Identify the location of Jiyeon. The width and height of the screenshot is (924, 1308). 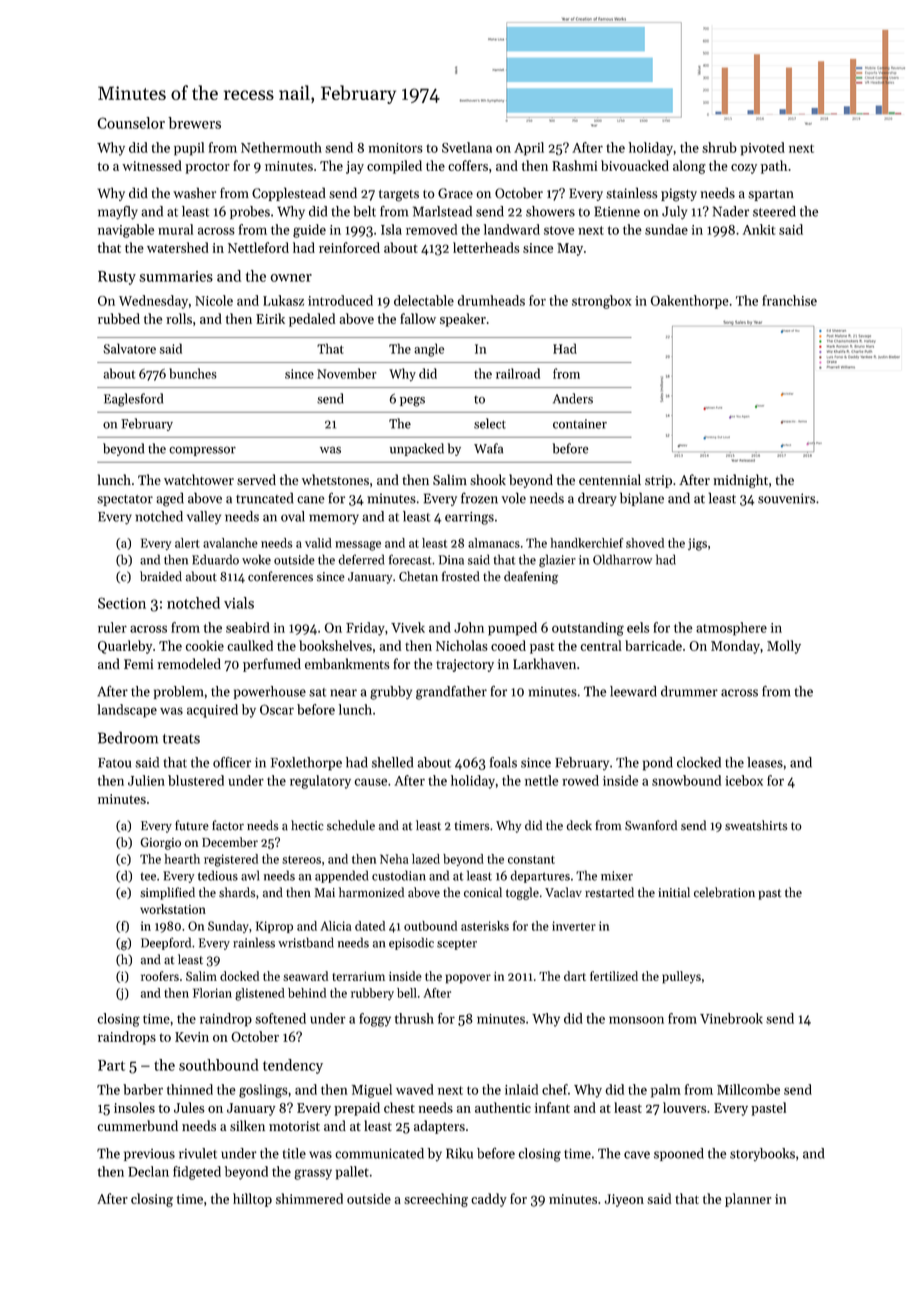
(624, 1200).
